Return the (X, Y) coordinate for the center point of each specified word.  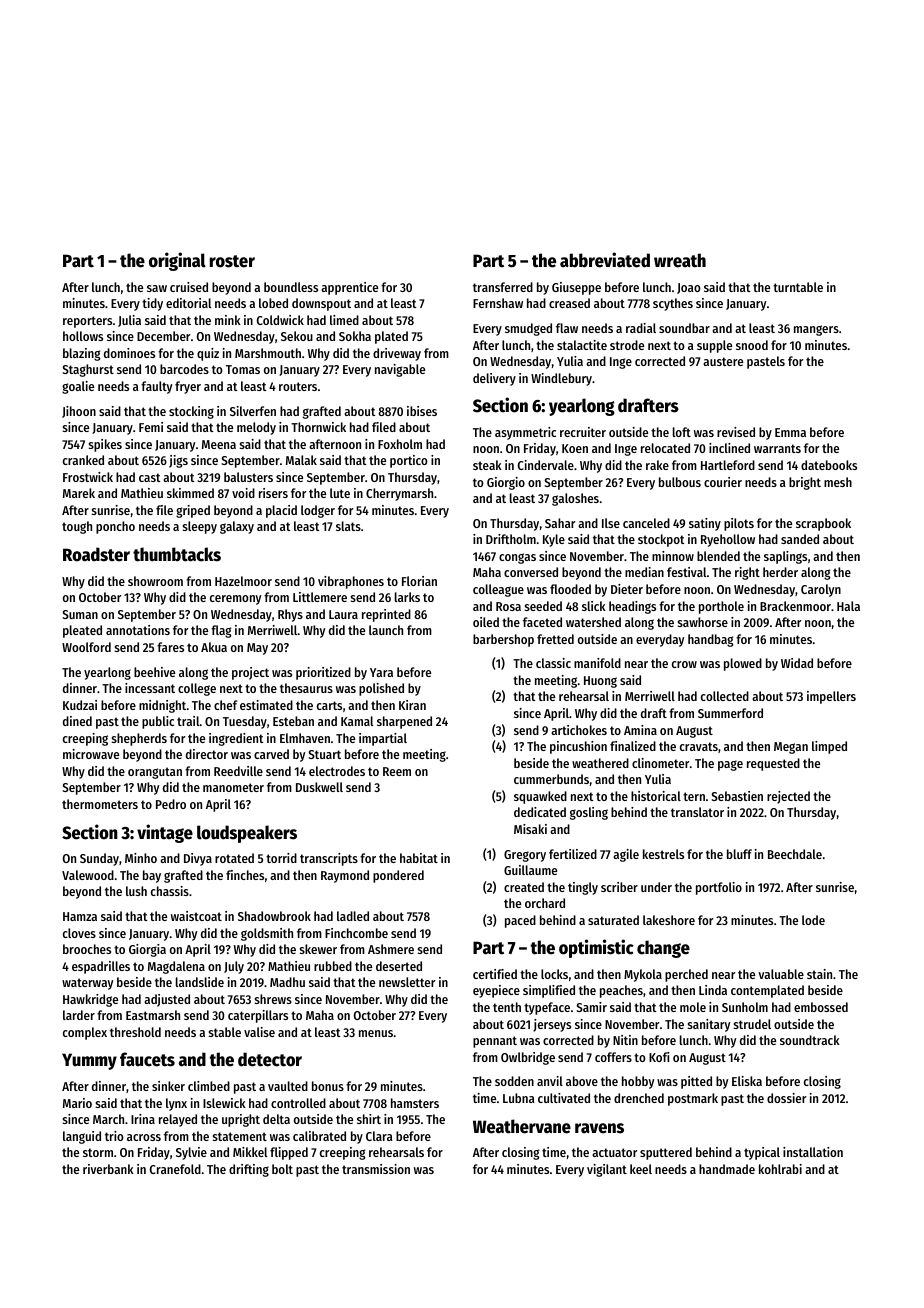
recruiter (583, 432)
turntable (798, 287)
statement (240, 1136)
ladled (353, 916)
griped (193, 511)
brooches (87, 949)
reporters (87, 322)
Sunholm (745, 1007)
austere (723, 361)
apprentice (349, 288)
